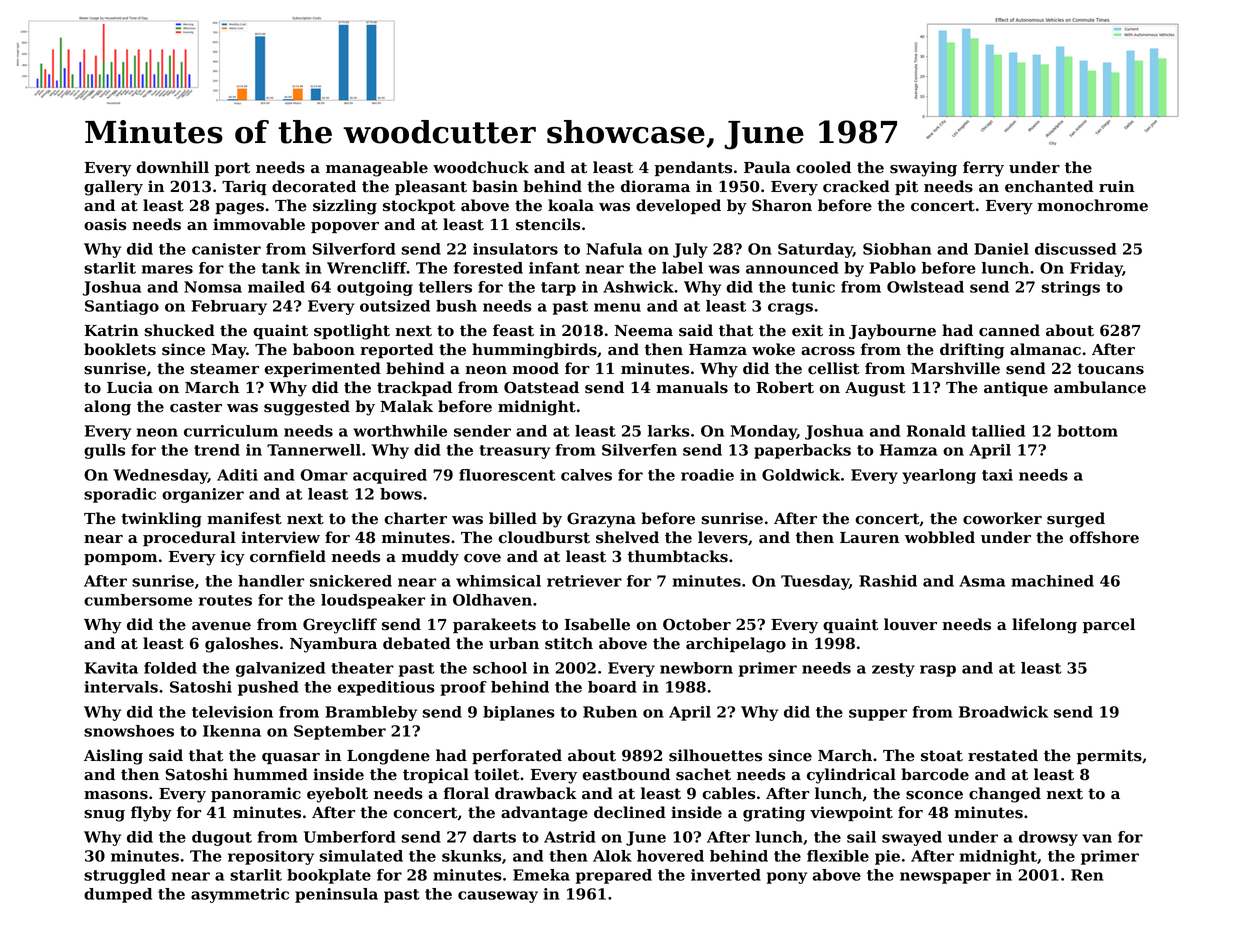  Describe the element at coordinates (241, 645) in the screenshot. I see `galoshes` at that location.
